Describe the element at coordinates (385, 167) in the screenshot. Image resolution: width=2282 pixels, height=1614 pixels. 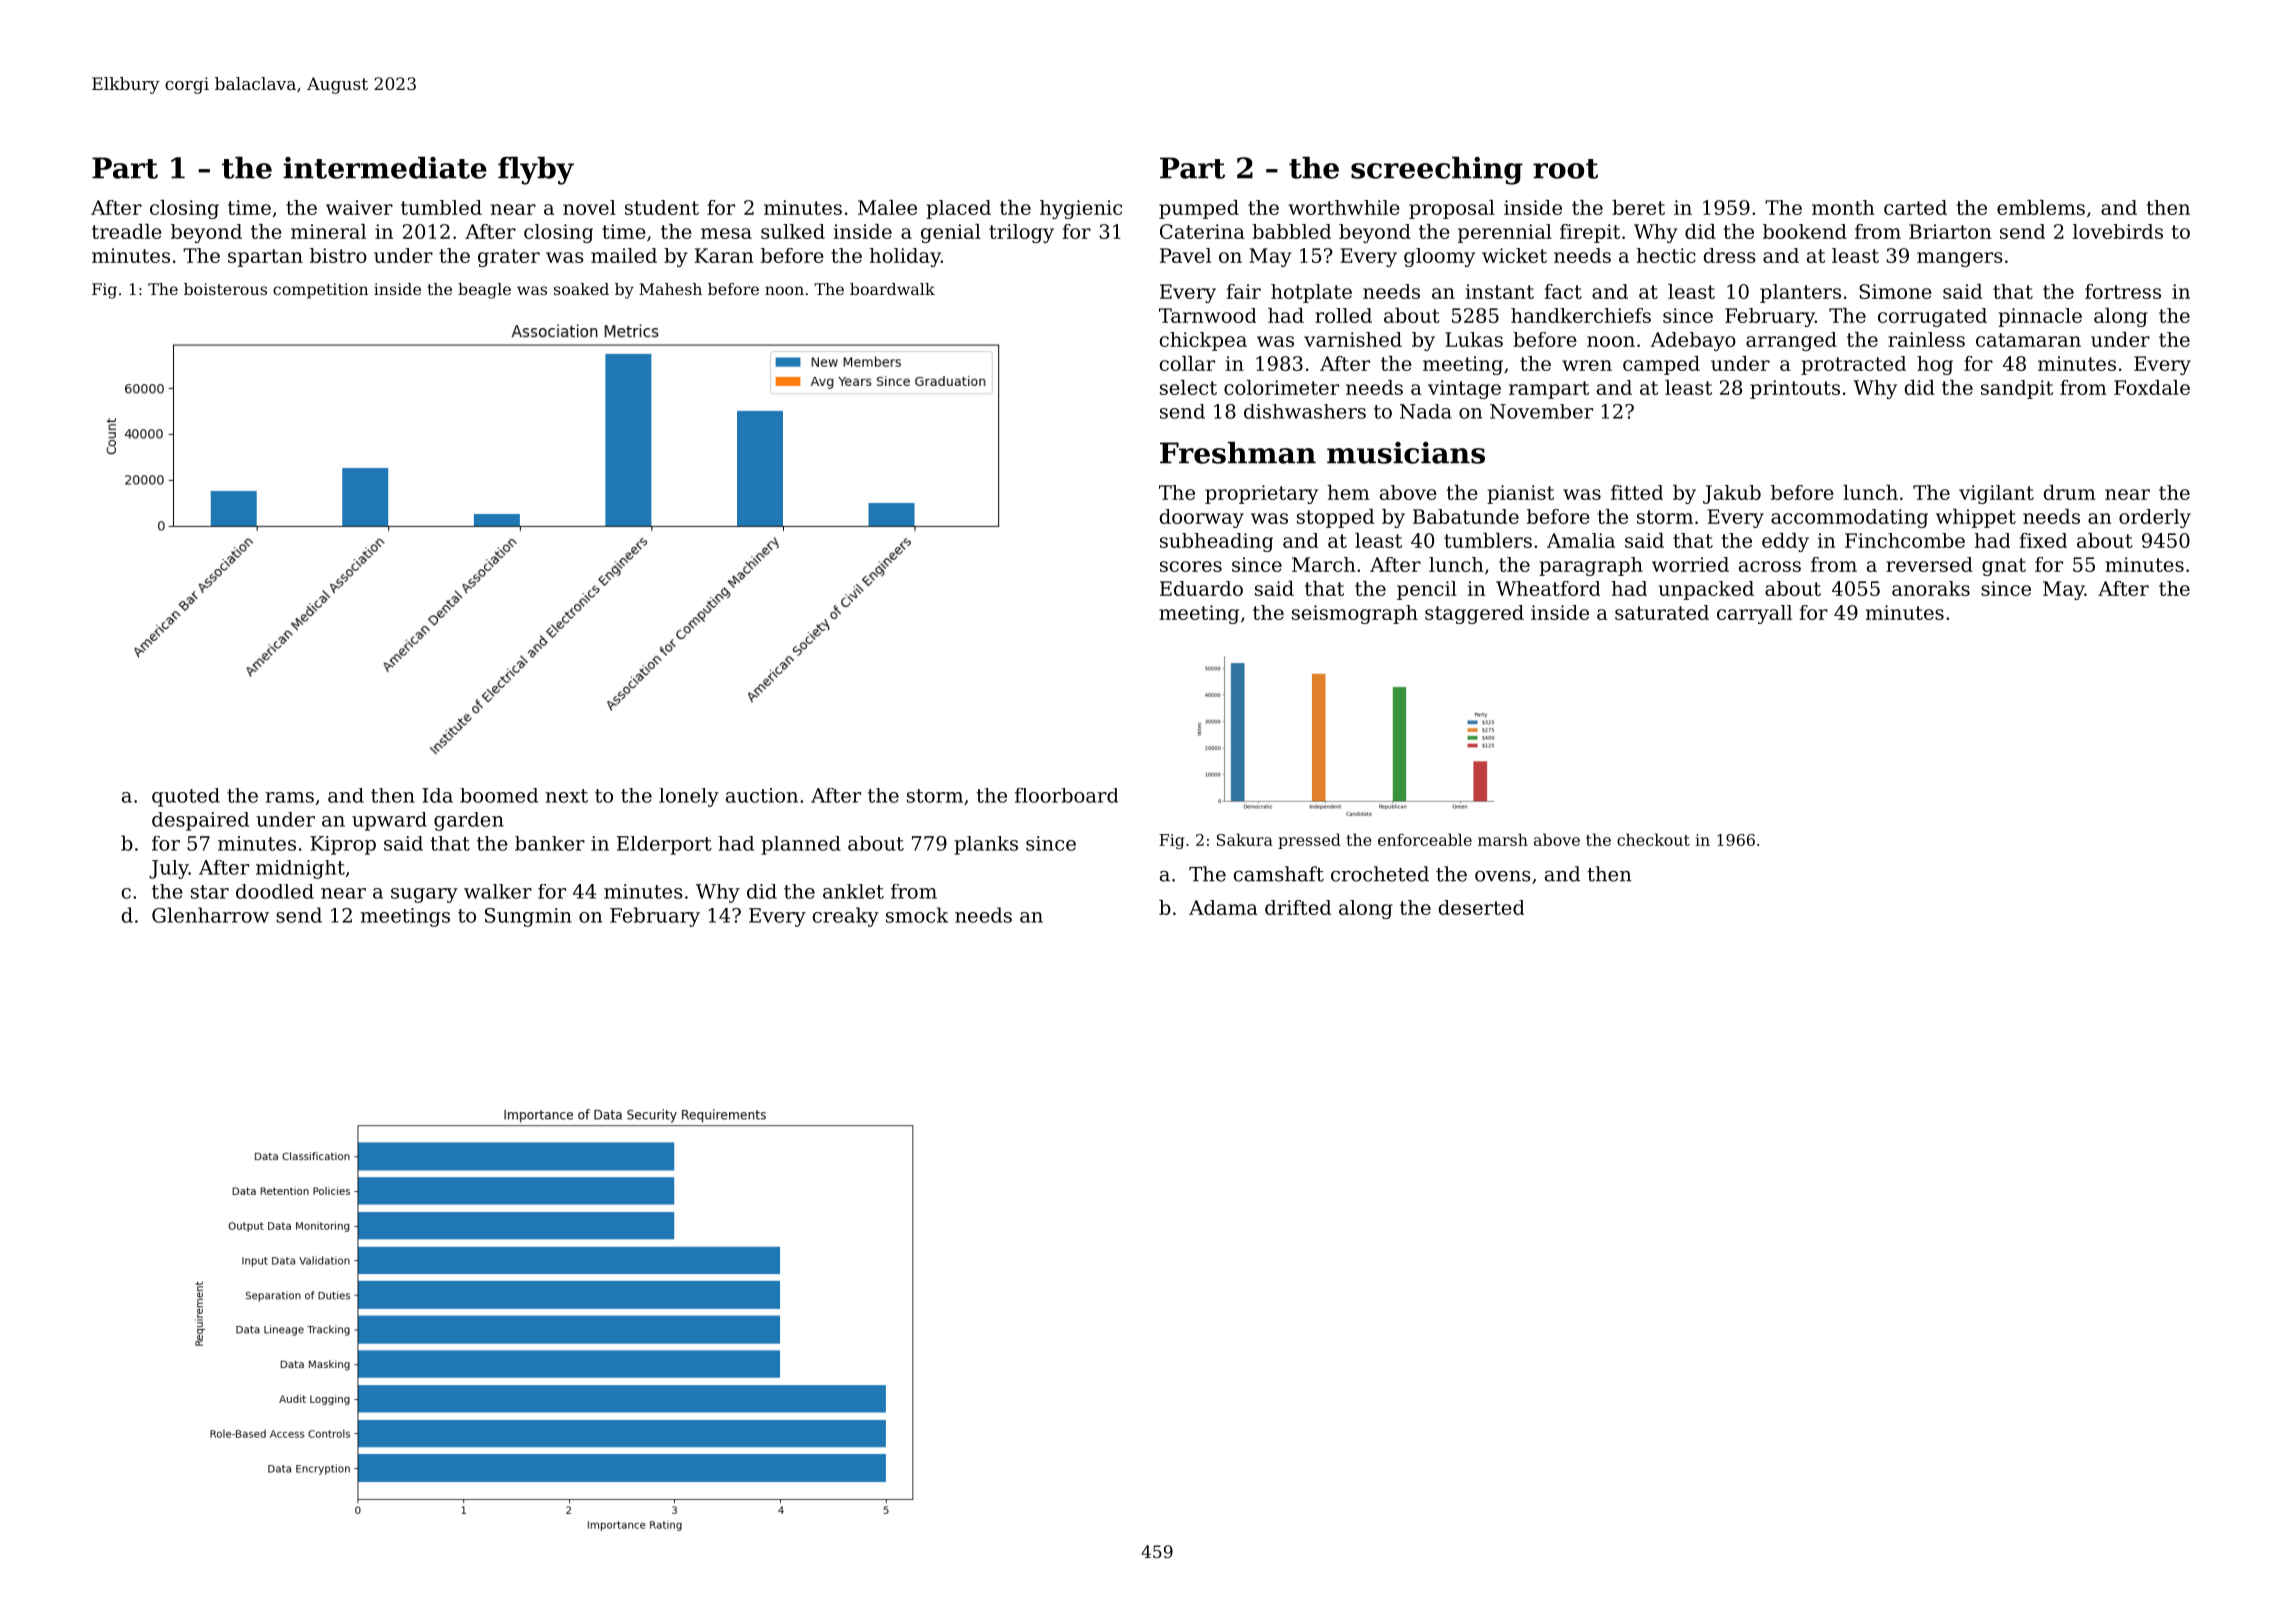
I see `intermediate` at that location.
